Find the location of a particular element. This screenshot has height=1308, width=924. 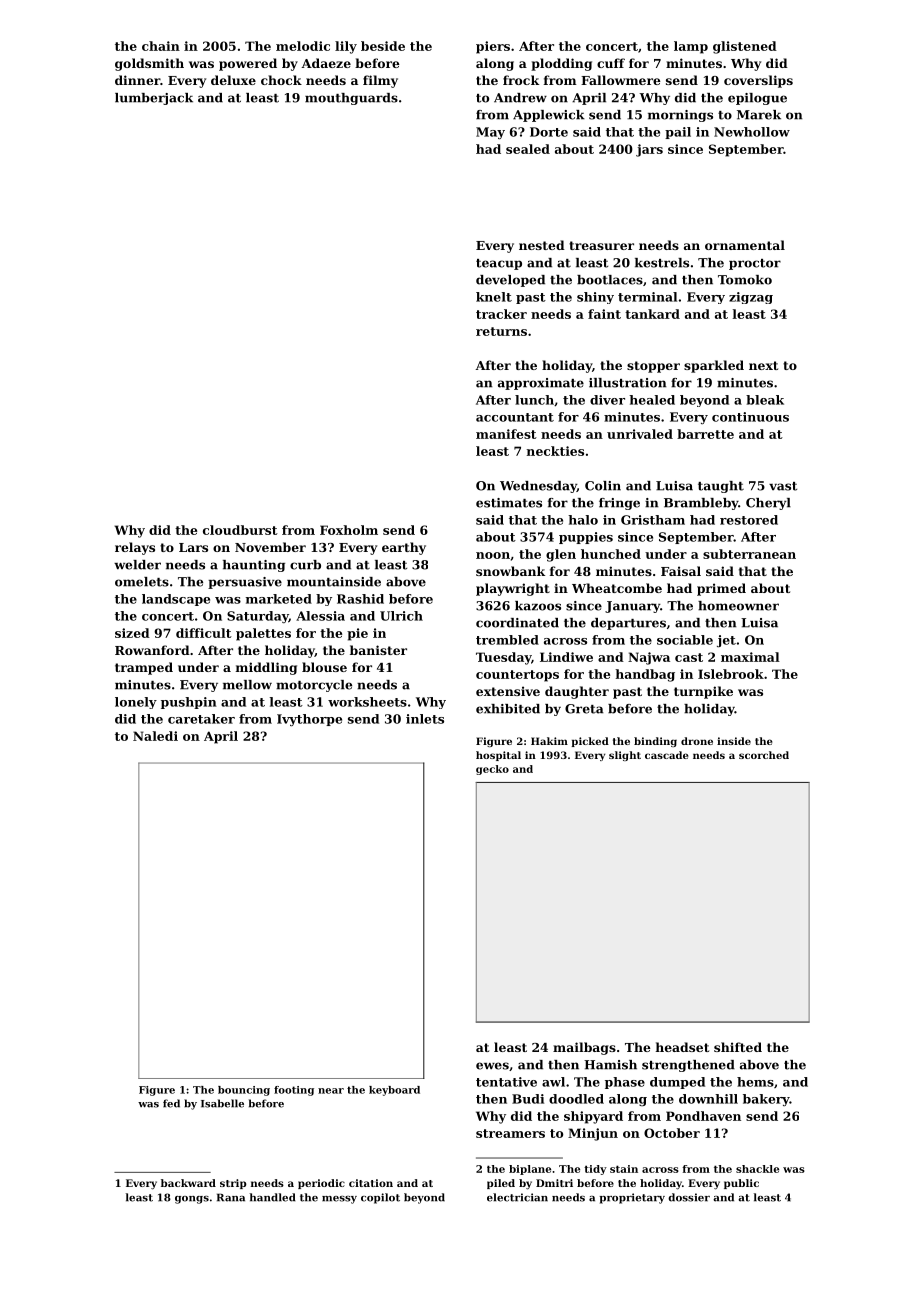

relays is located at coordinates (135, 548).
